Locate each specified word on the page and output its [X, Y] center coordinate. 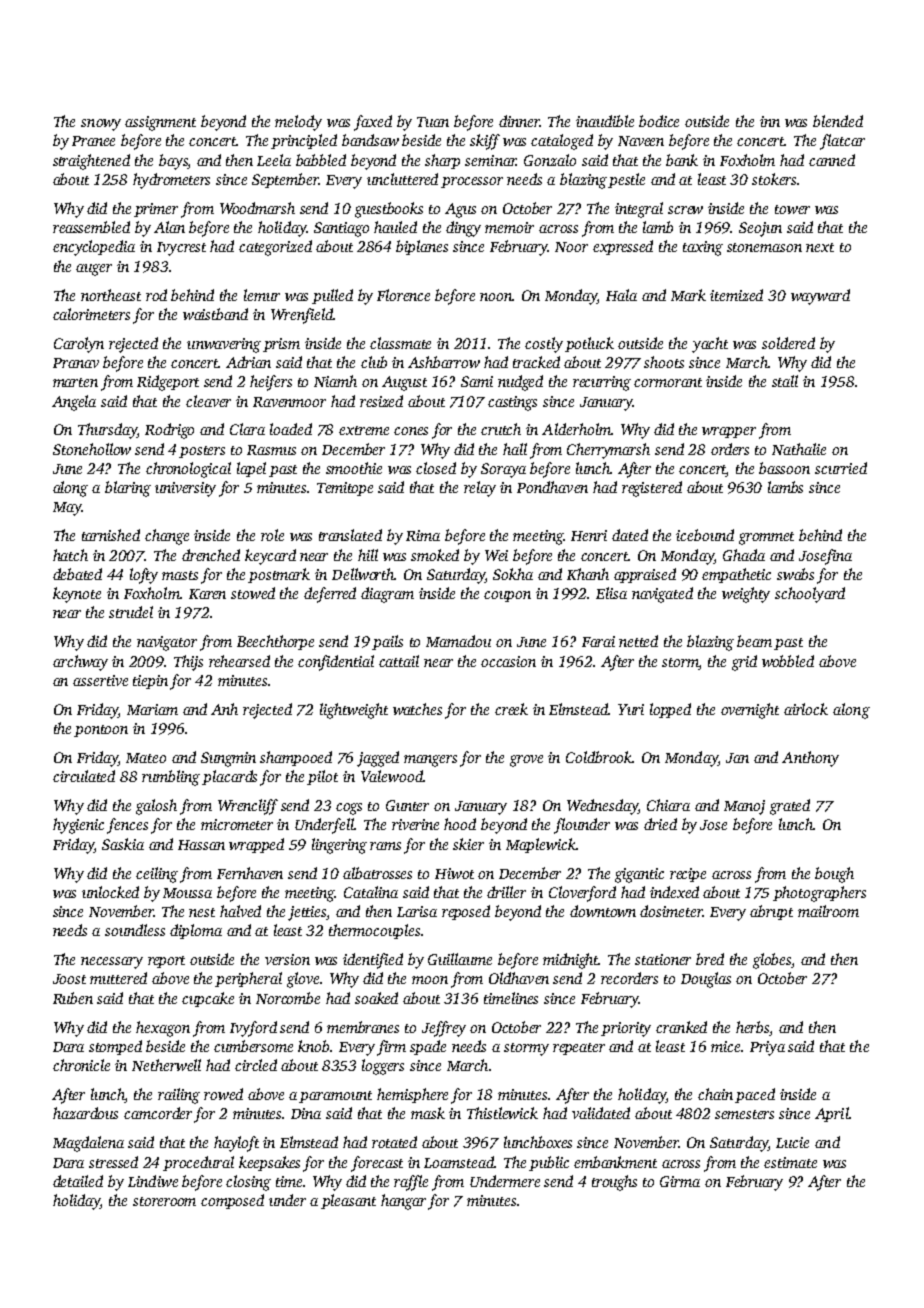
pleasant [348, 1201]
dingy [463, 229]
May [67, 509]
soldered [788, 343]
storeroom [164, 1201]
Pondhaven [552, 487]
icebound [705, 535]
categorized [275, 248]
